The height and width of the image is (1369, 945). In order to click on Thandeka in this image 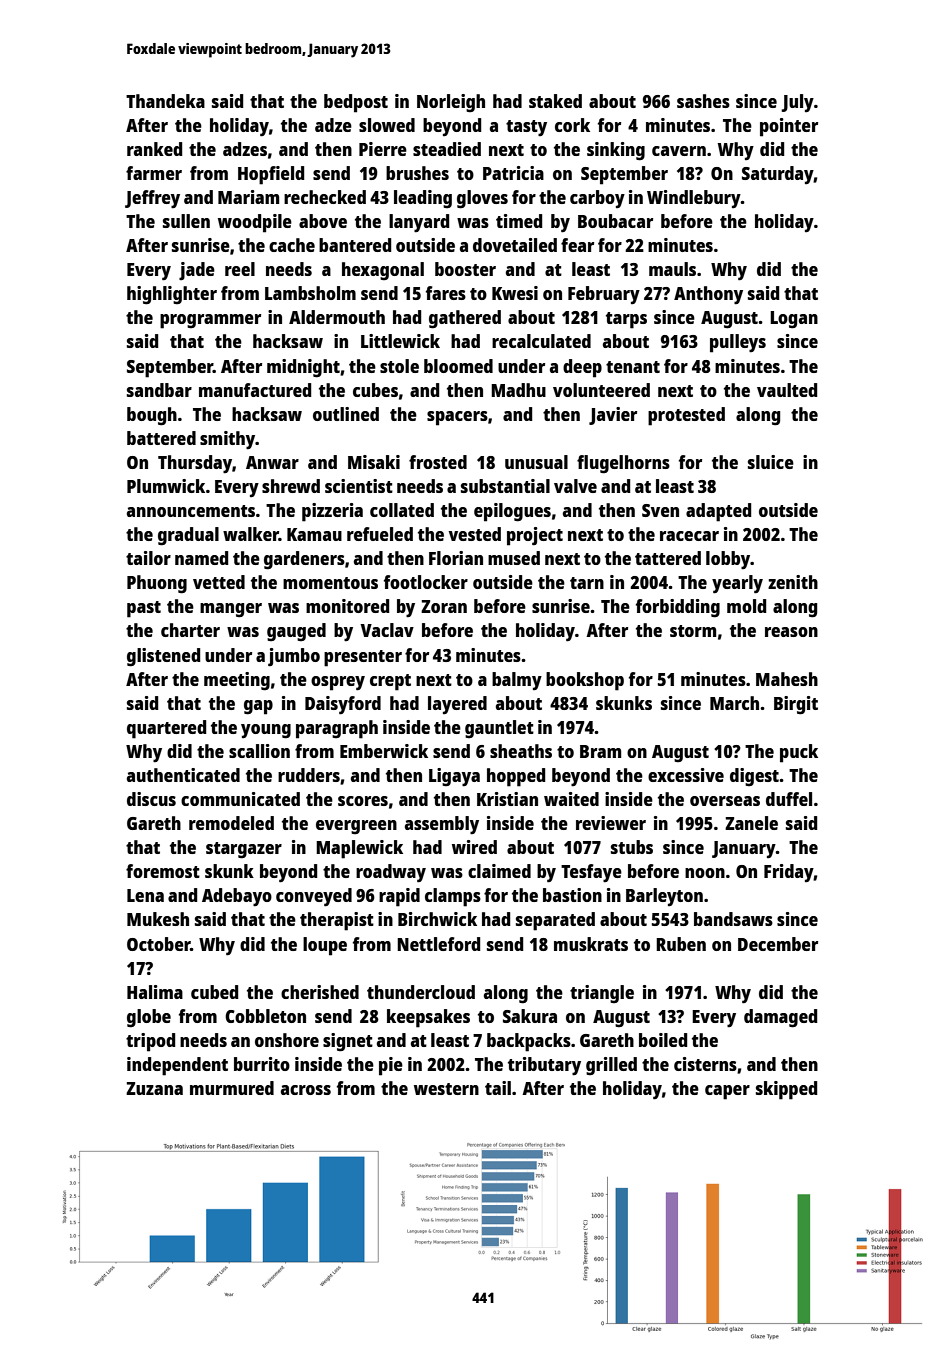, I will do `click(165, 101)`.
